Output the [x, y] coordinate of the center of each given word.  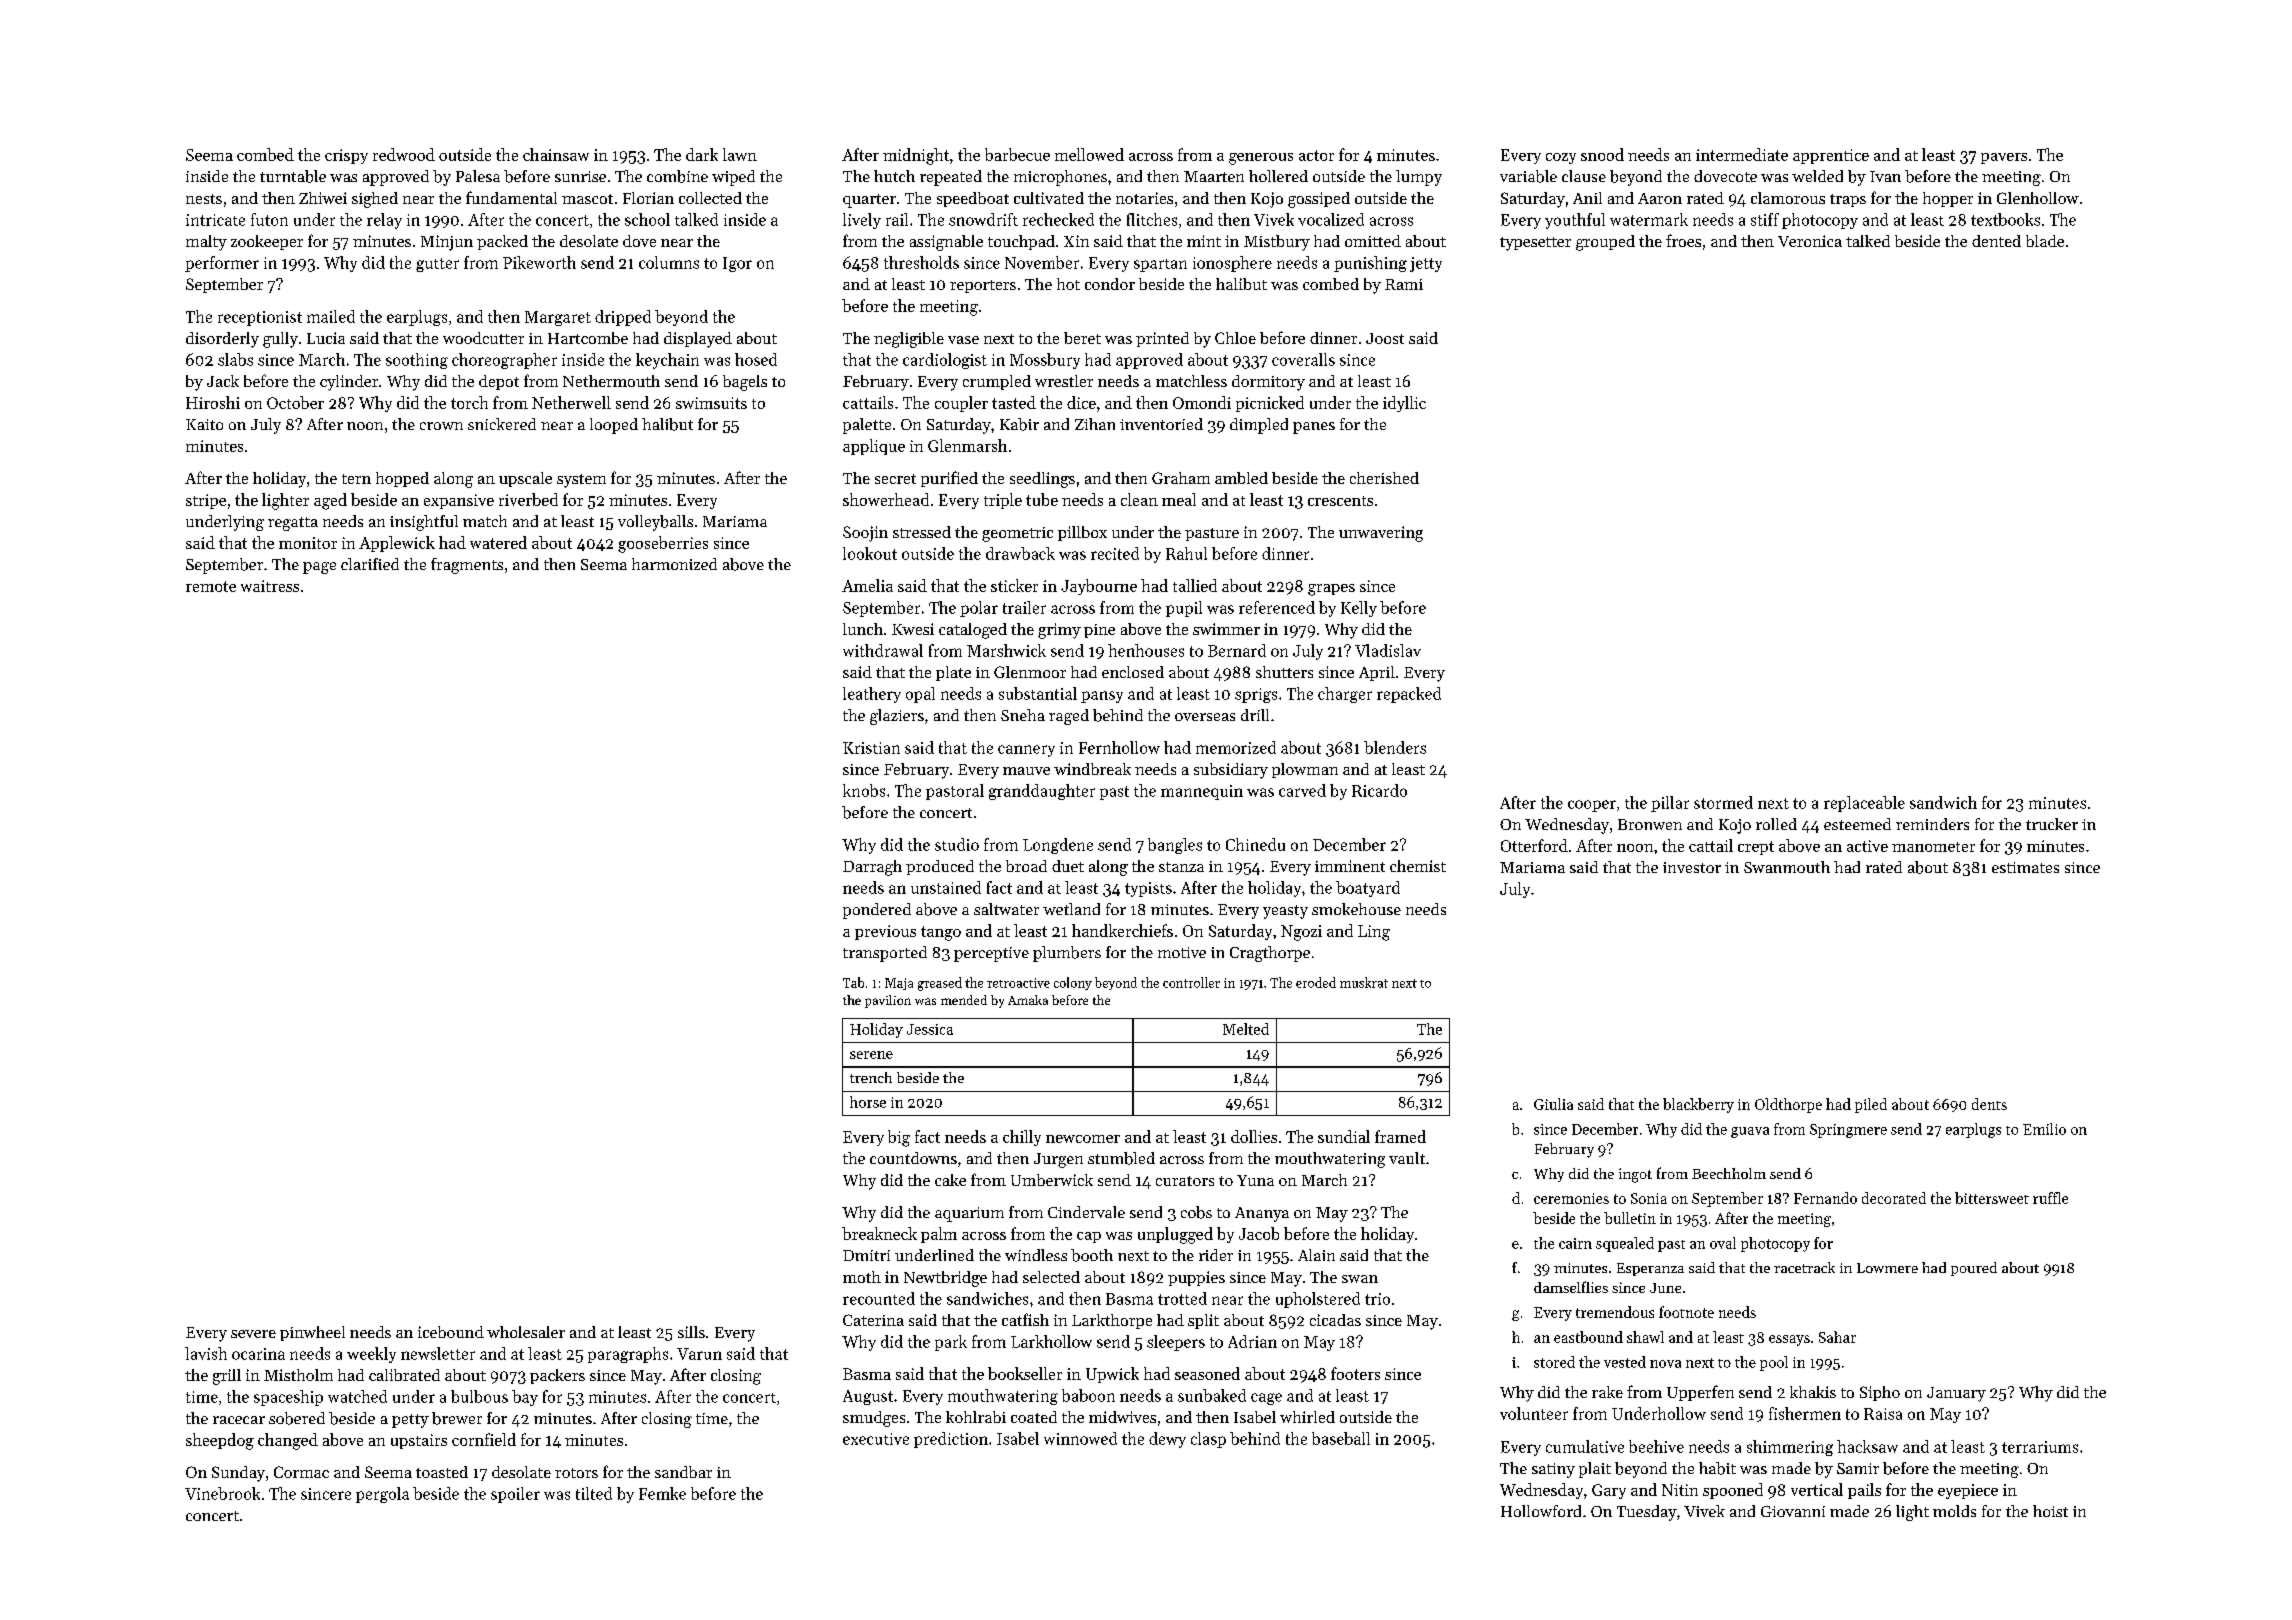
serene [871, 1055]
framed [1400, 1136]
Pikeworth [539, 262]
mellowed [1089, 154]
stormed [1723, 802]
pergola [382, 1495]
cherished [1384, 478]
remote [211, 586]
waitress [270, 586]
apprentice [1831, 156]
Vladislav [1388, 650]
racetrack [1804, 1267]
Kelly [1359, 609]
